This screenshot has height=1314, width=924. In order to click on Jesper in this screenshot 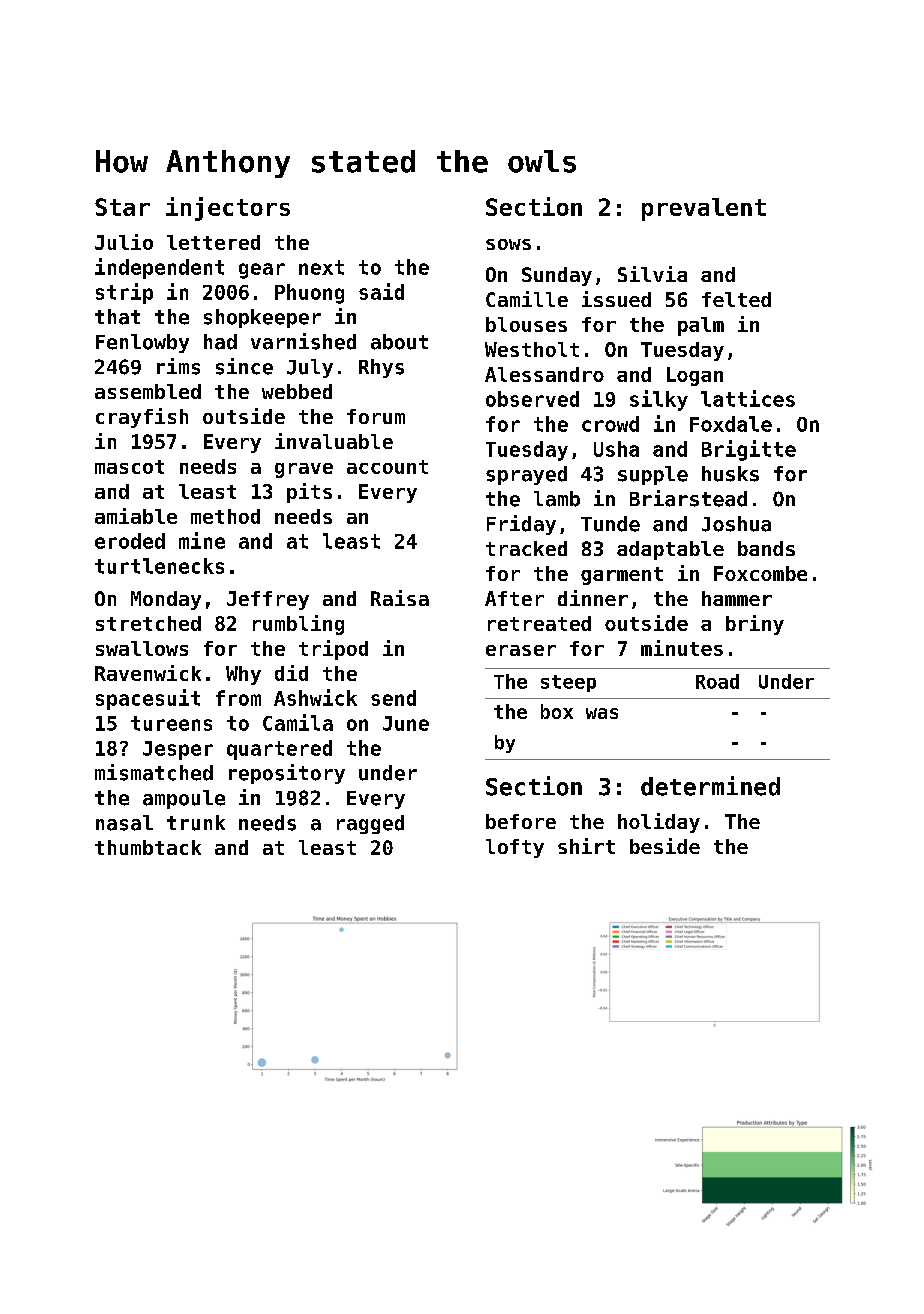, I will do `click(178, 750)`.
